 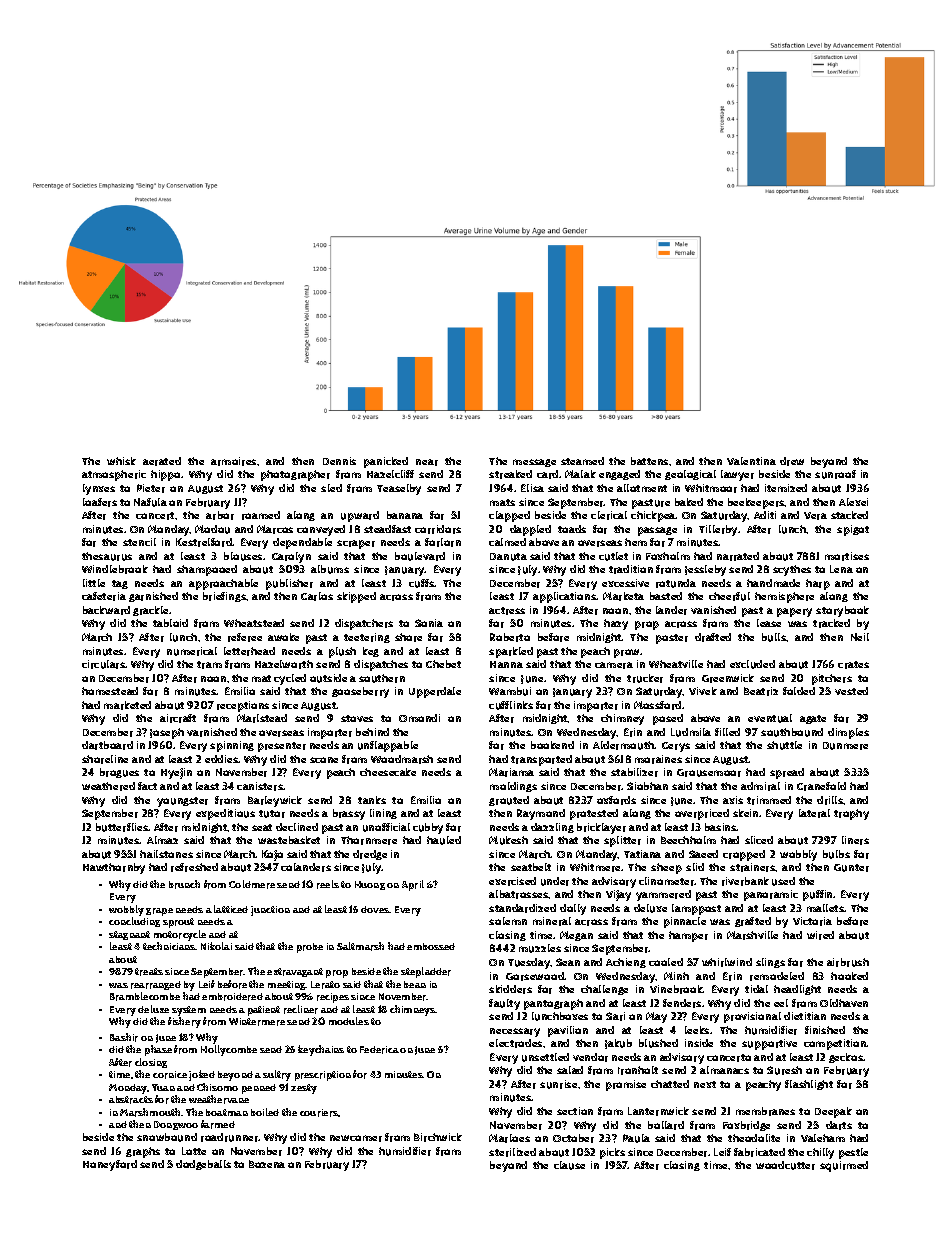 I want to click on receptions, so click(x=243, y=706).
